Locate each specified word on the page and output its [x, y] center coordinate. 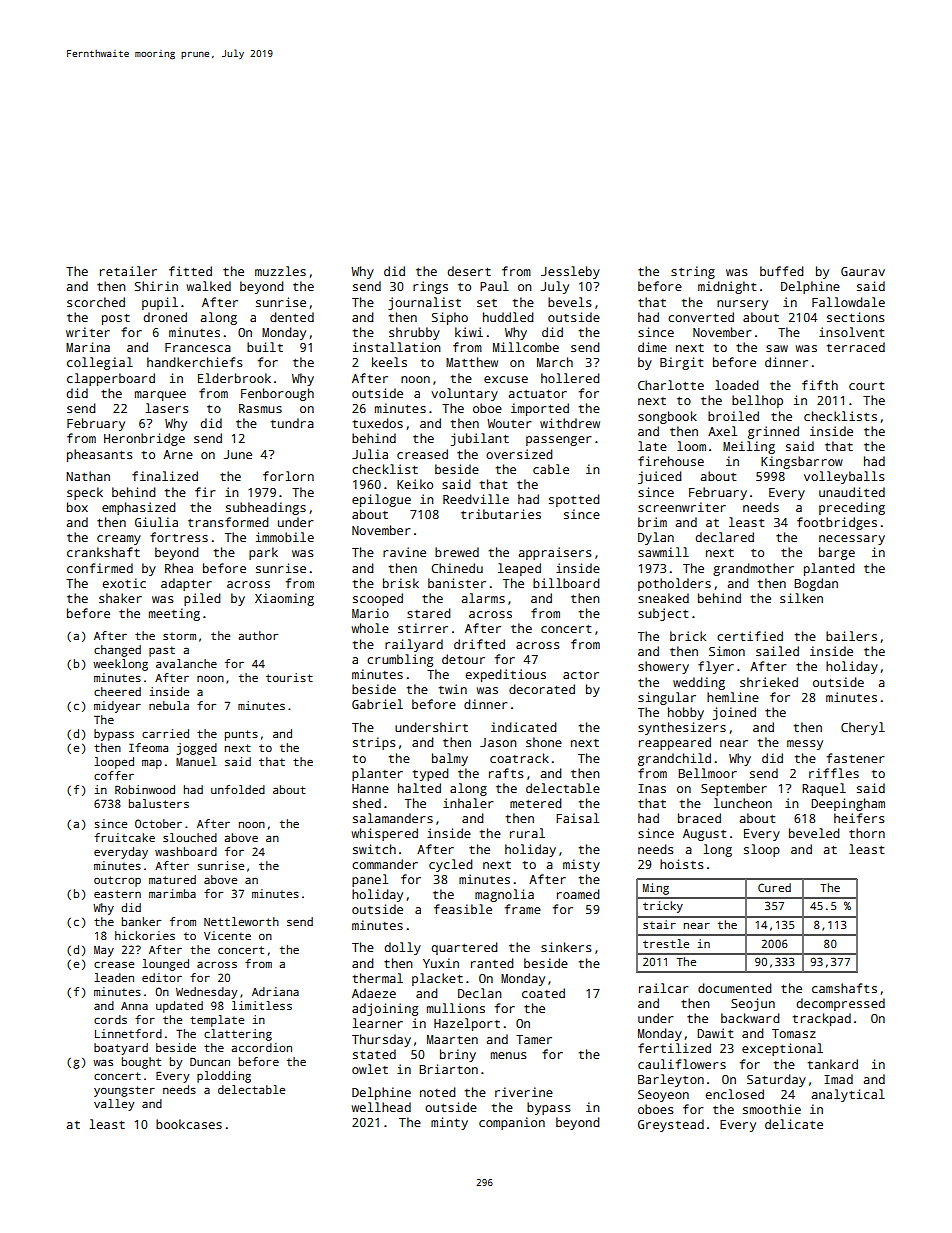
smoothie [772, 1109]
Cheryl [863, 728]
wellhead [381, 1107]
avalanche [186, 663]
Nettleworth [241, 921]
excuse [506, 379]
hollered [570, 378]
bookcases [189, 1124]
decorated [542, 689]
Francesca [198, 347]
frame [523, 909]
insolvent [851, 332]
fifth [820, 385]
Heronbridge [144, 439]
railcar [664, 988]
